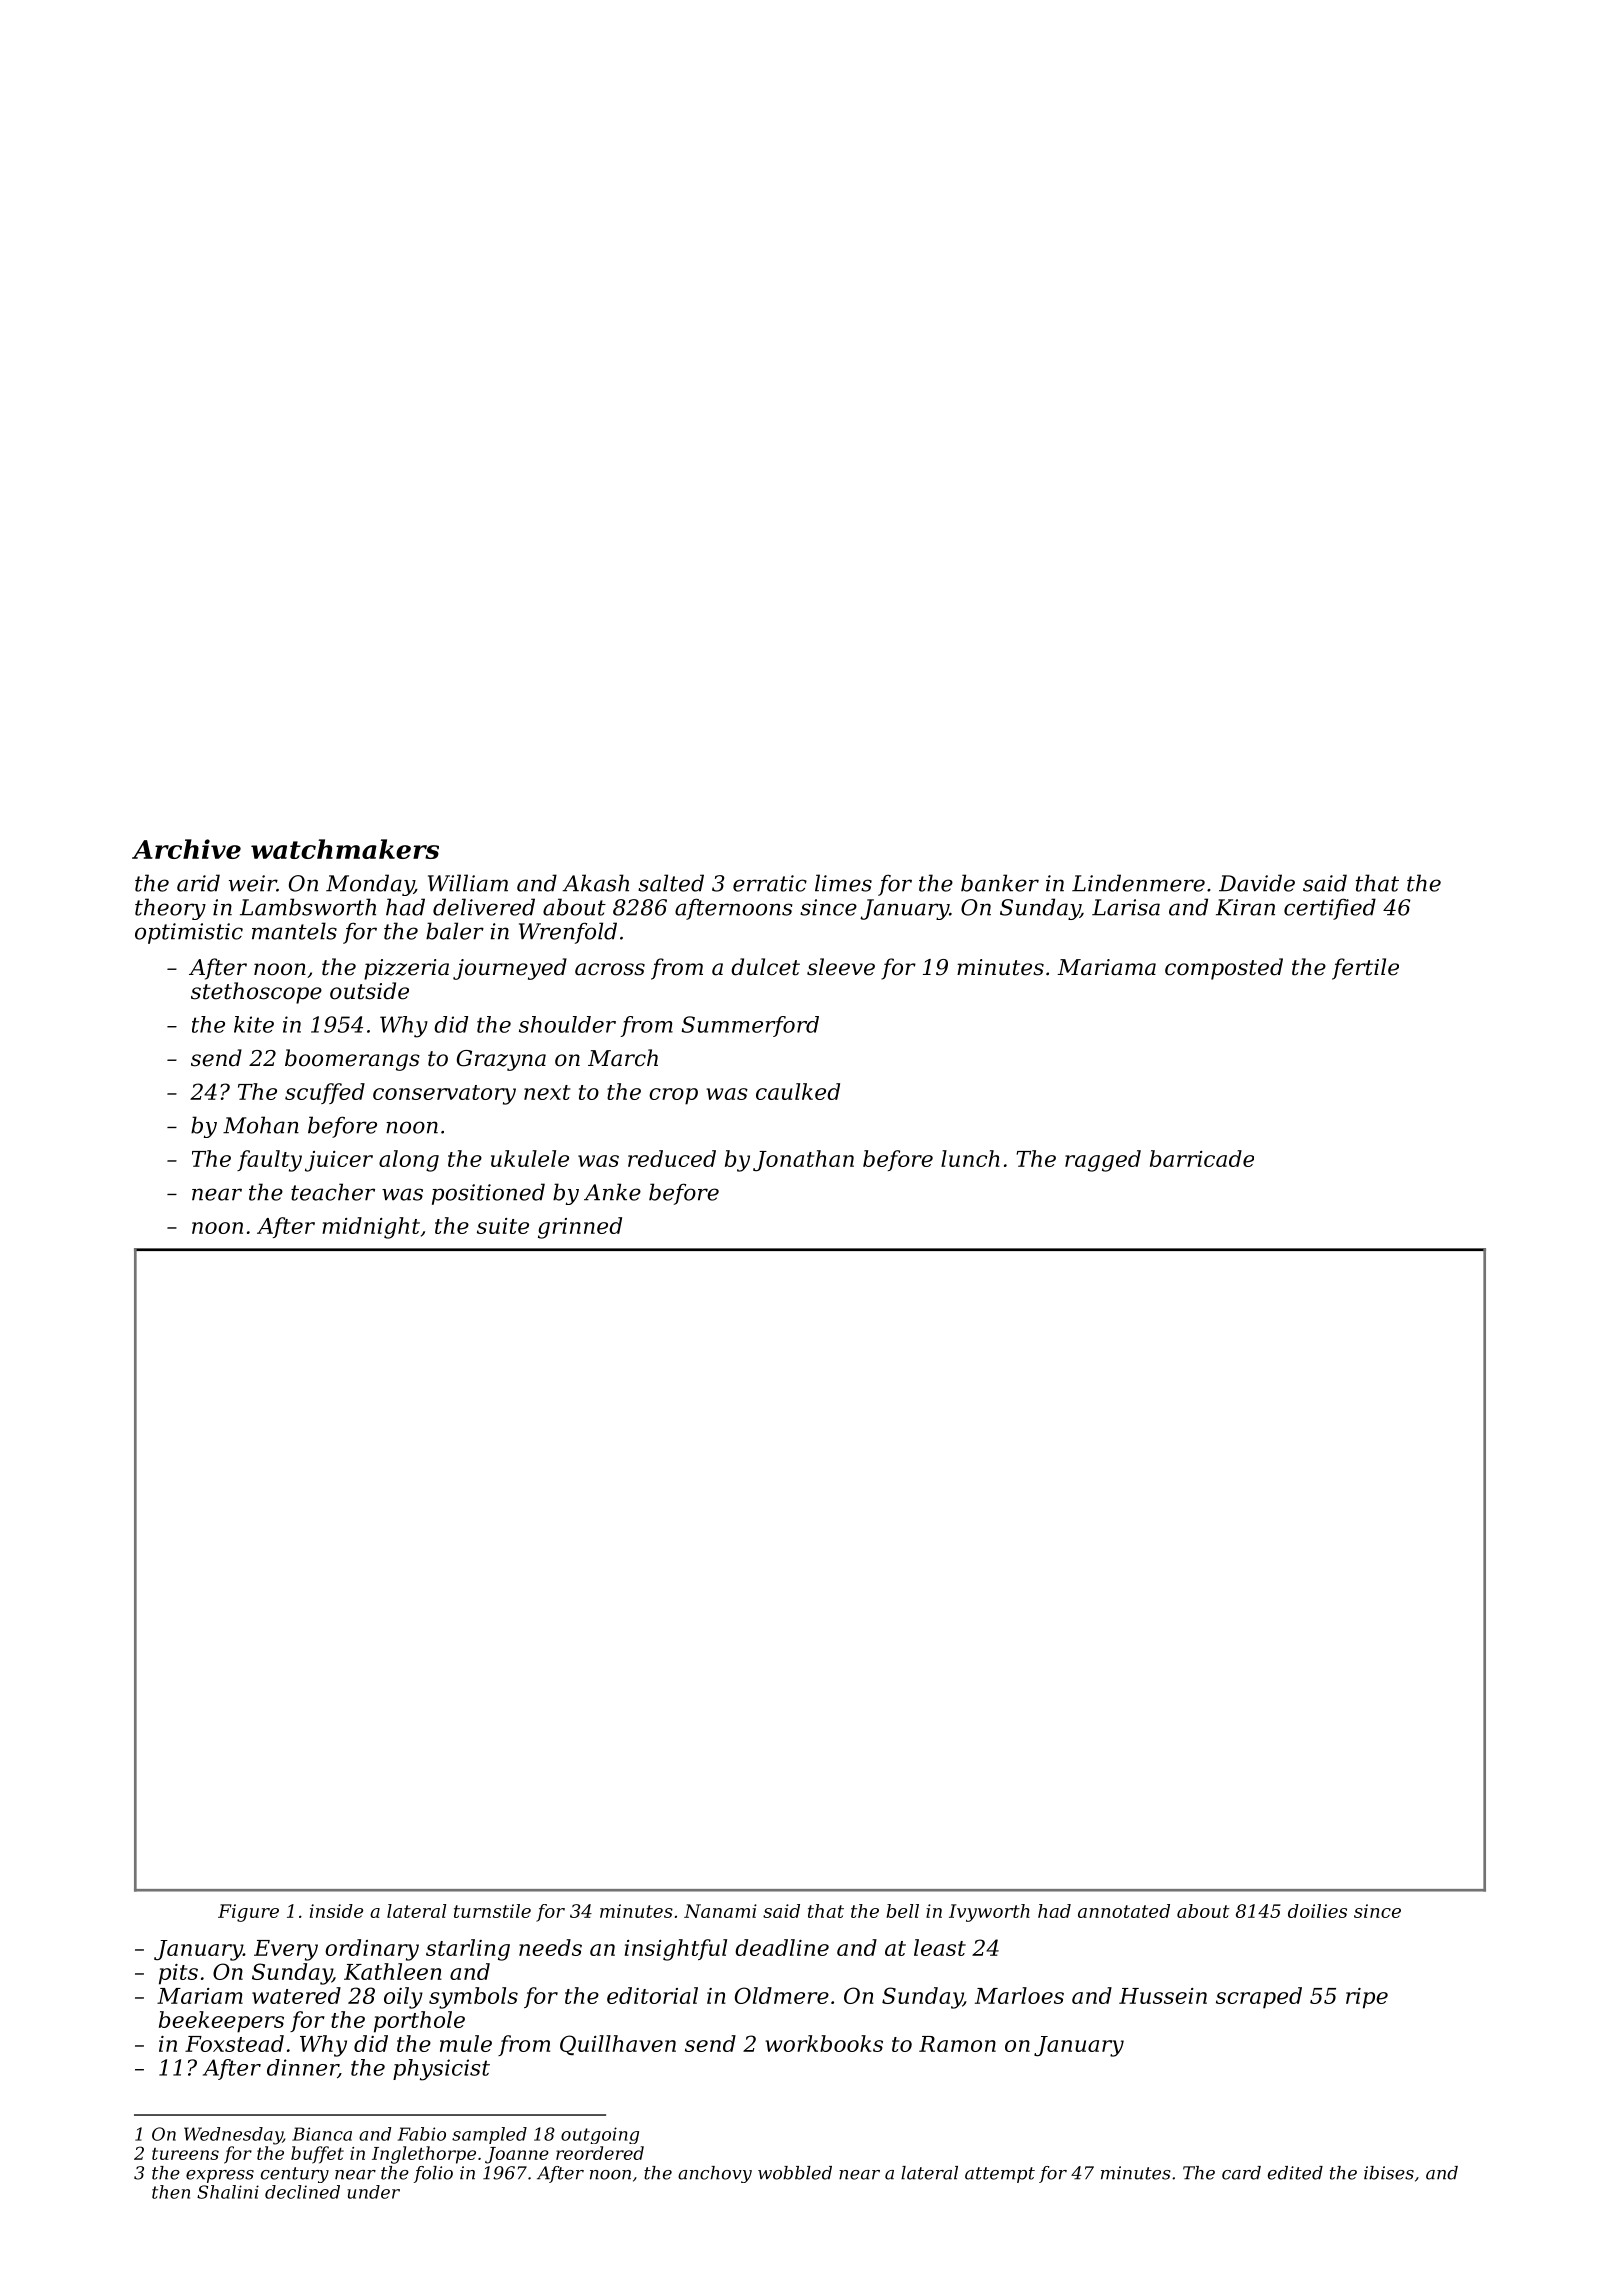 The image size is (1620, 2292). What do you see at coordinates (1317, 1911) in the image?
I see `doilies` at bounding box center [1317, 1911].
